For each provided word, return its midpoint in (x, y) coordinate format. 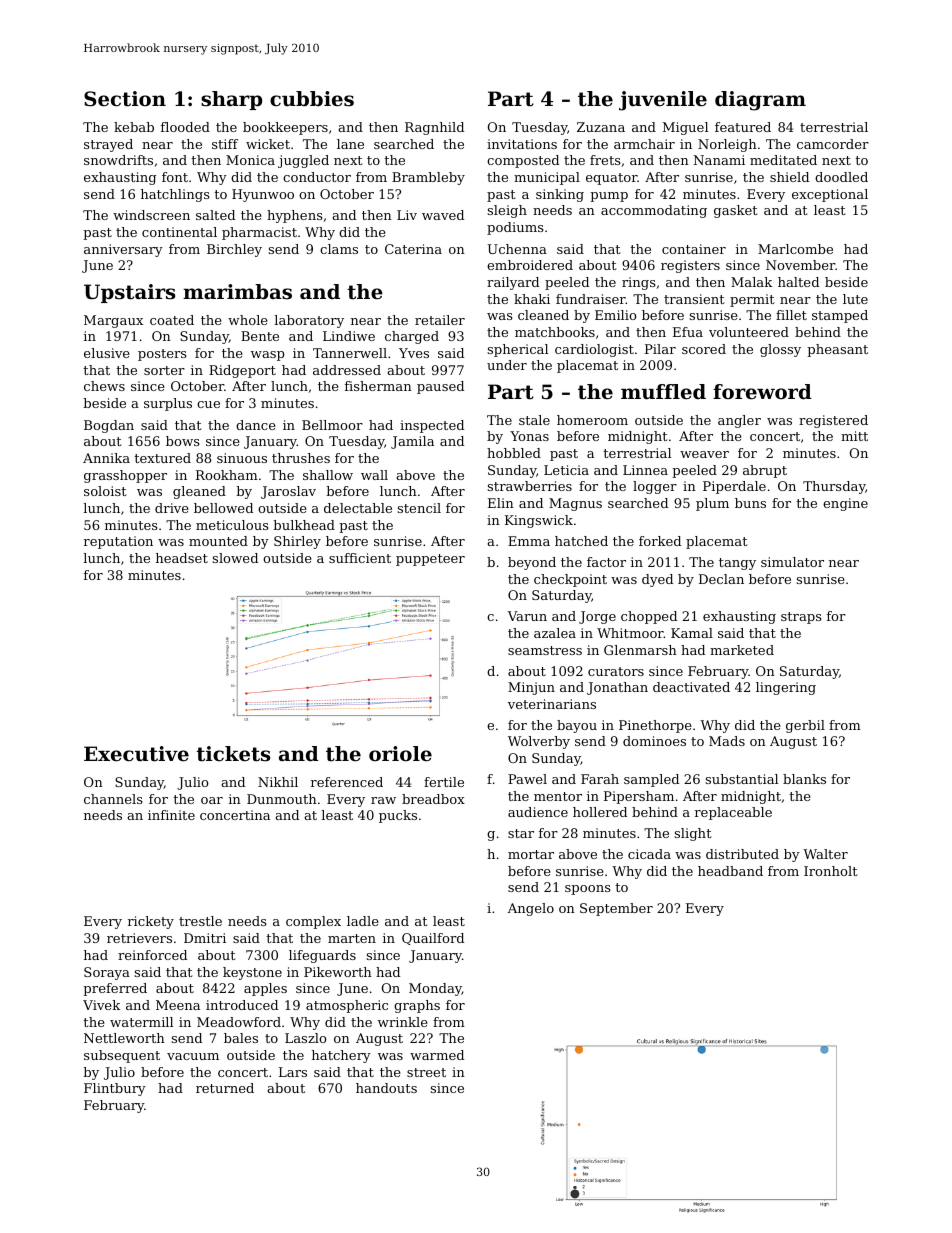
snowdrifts (118, 160)
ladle (363, 921)
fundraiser (591, 299)
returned (225, 1088)
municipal (547, 178)
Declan (721, 579)
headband (730, 871)
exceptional (830, 195)
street (426, 1072)
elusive (107, 353)
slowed (235, 558)
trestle (200, 921)
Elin (501, 503)
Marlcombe (795, 249)
